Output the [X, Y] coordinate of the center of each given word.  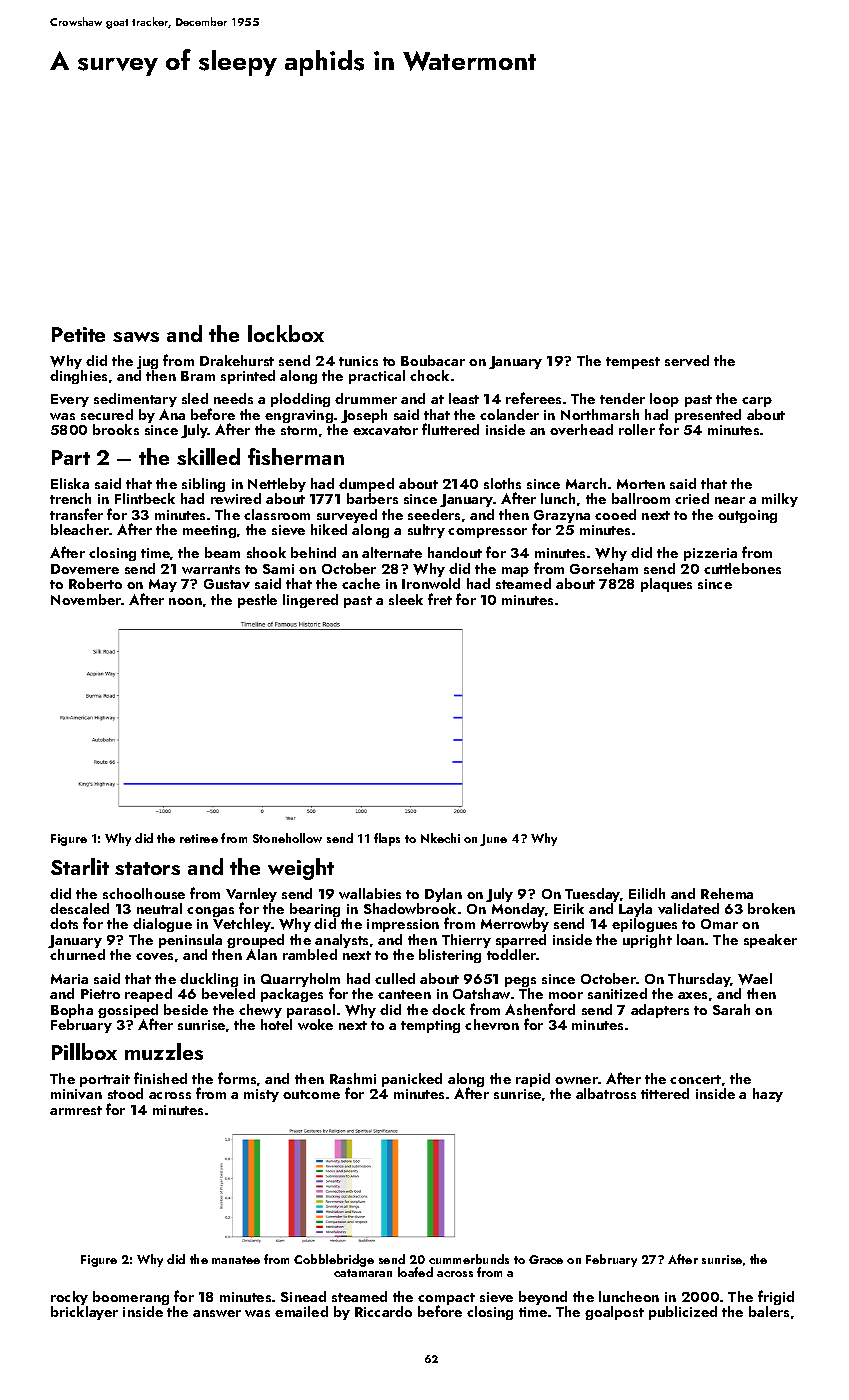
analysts [341, 941]
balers [769, 1311]
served [687, 360]
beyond [543, 1298]
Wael [755, 979]
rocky [69, 1298]
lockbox [286, 333]
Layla [635, 910]
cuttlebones [742, 568]
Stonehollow [287, 838]
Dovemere [85, 569]
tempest [633, 363]
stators [147, 868]
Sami [278, 569]
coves [154, 956]
